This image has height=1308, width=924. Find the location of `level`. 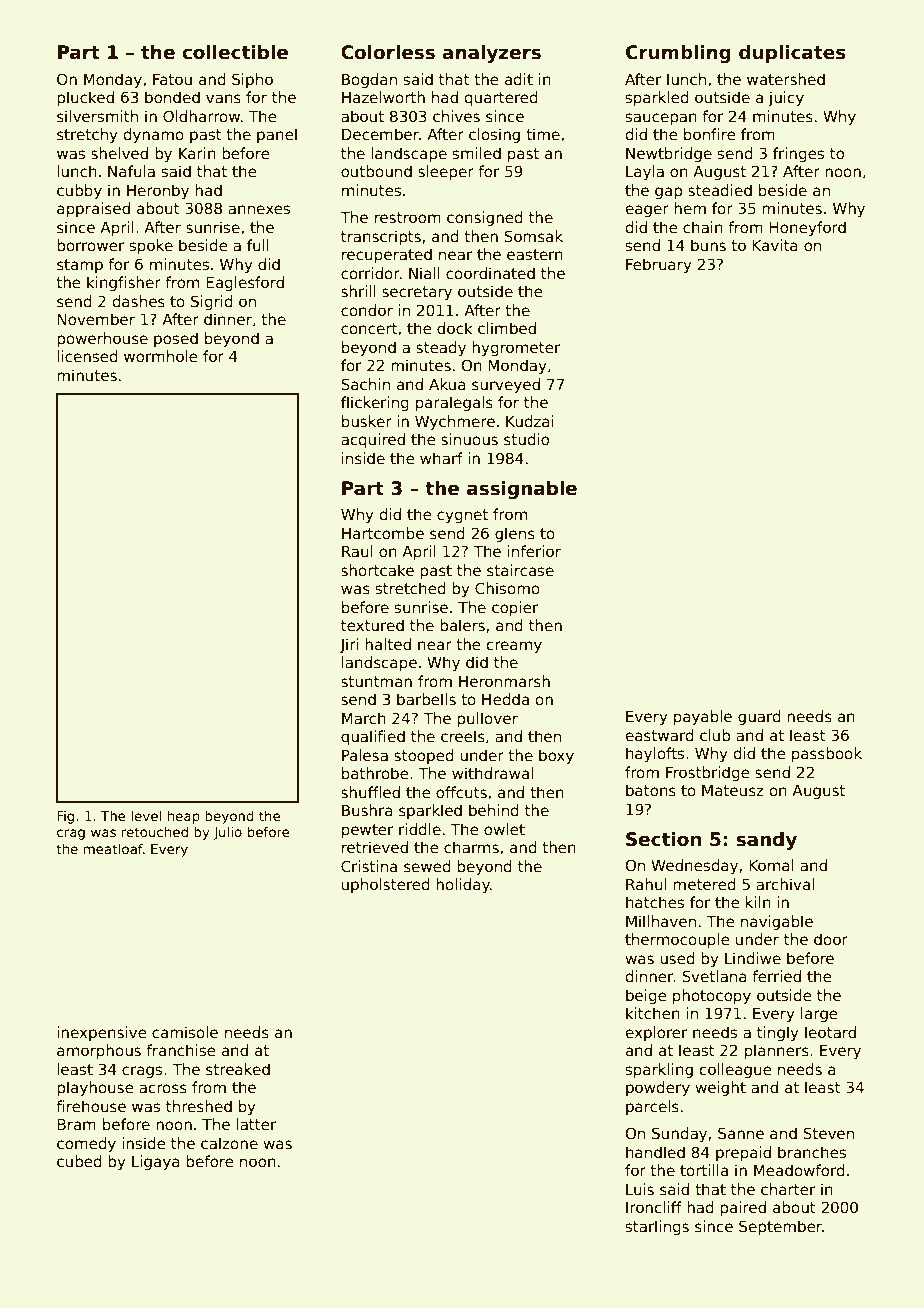

level is located at coordinates (146, 815).
